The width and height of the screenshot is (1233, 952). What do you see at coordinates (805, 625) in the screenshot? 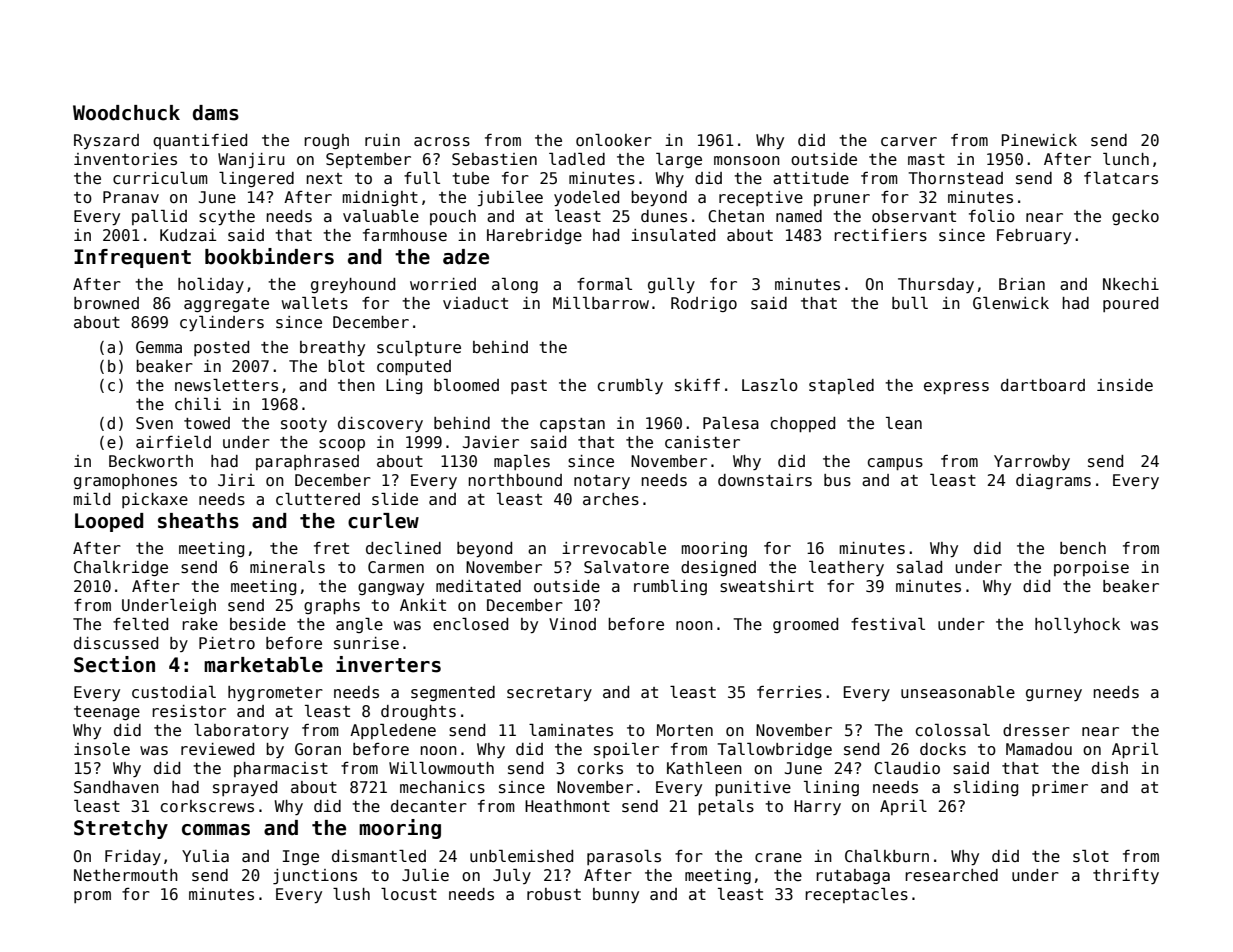
I see `groomed` at bounding box center [805, 625].
